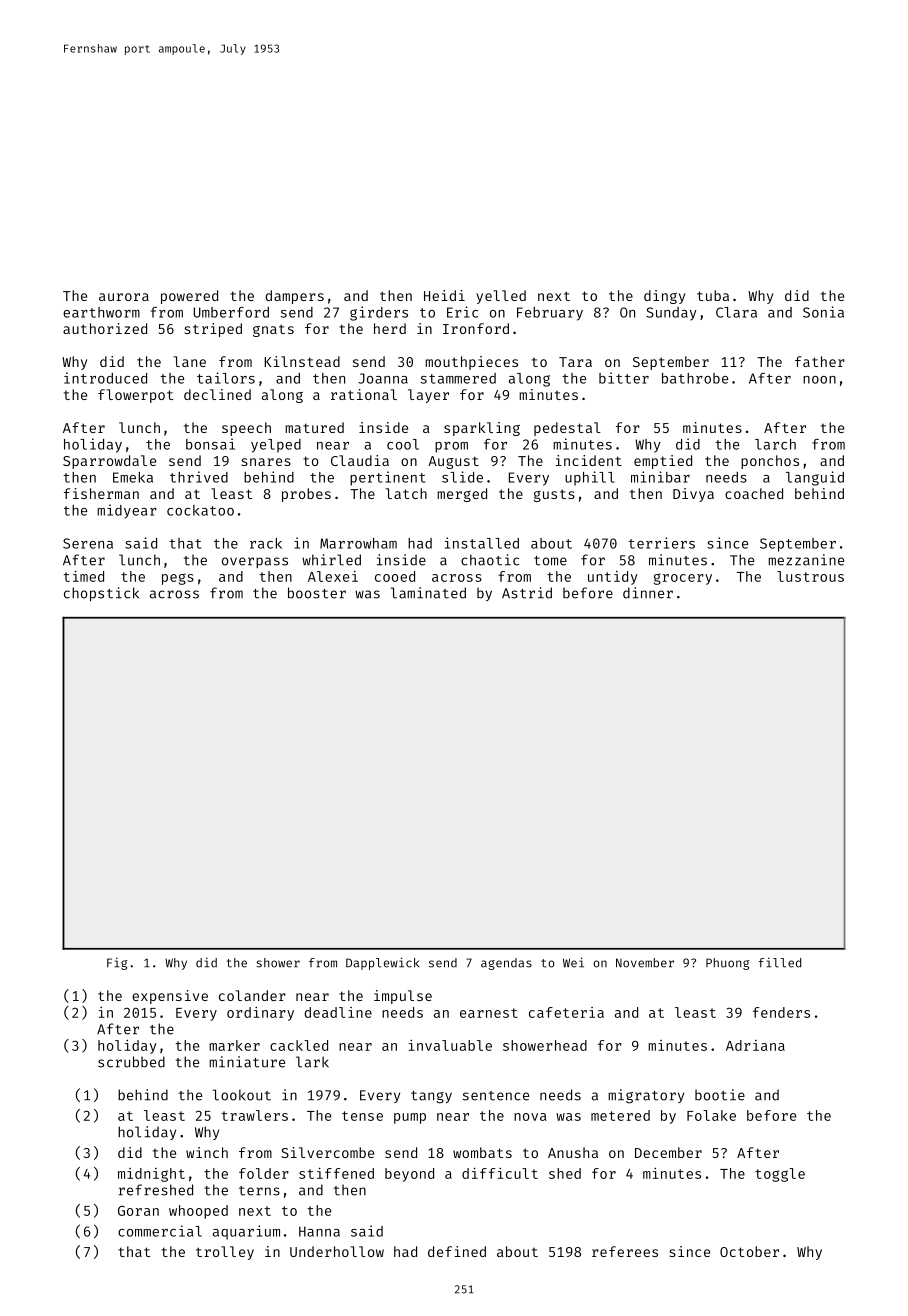  Describe the element at coordinates (101, 594) in the image. I see `chopstick` at that location.
